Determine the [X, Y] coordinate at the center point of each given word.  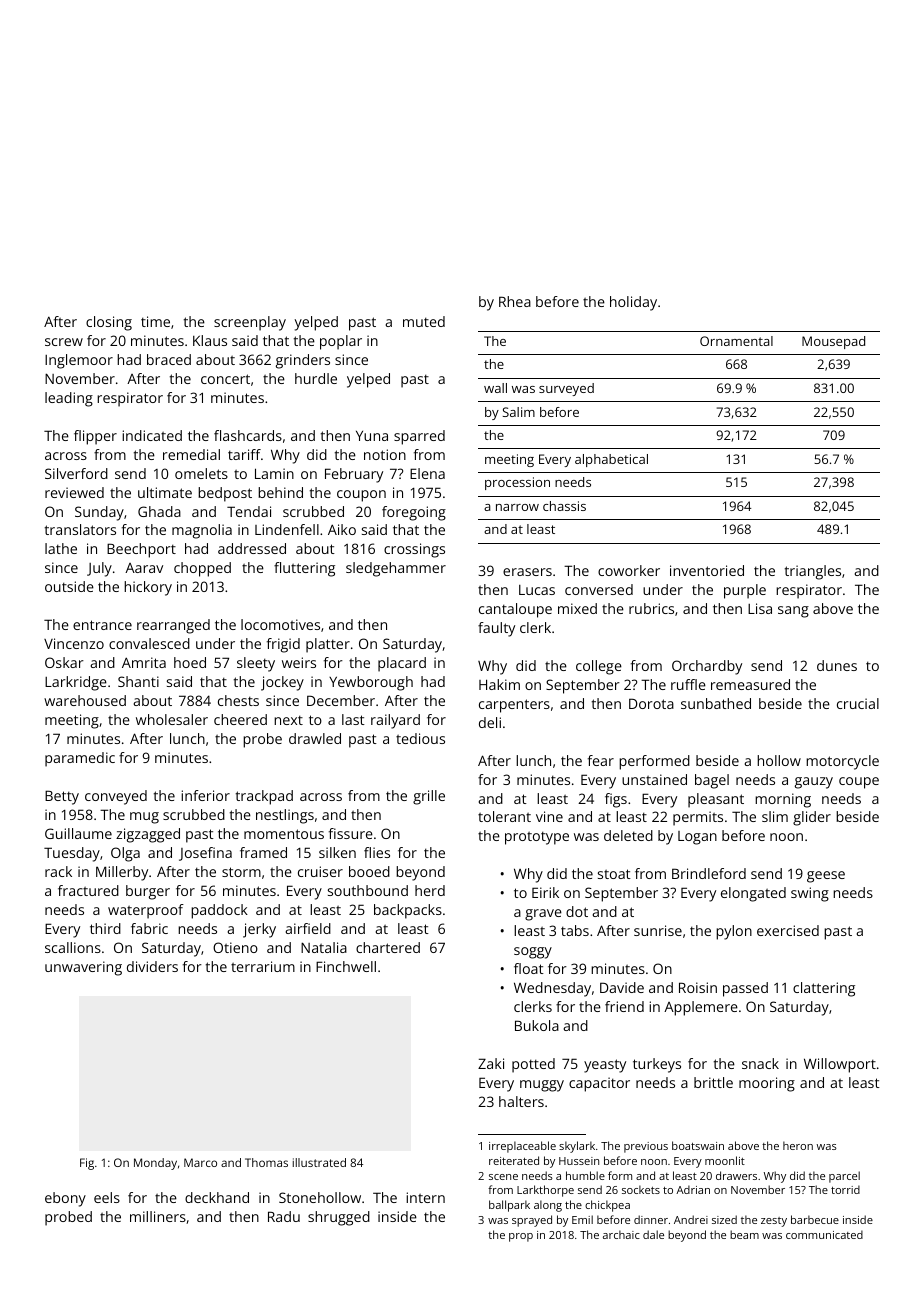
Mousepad [833, 342]
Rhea [515, 301]
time [155, 321]
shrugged [339, 1218]
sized [724, 1219]
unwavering [83, 968]
